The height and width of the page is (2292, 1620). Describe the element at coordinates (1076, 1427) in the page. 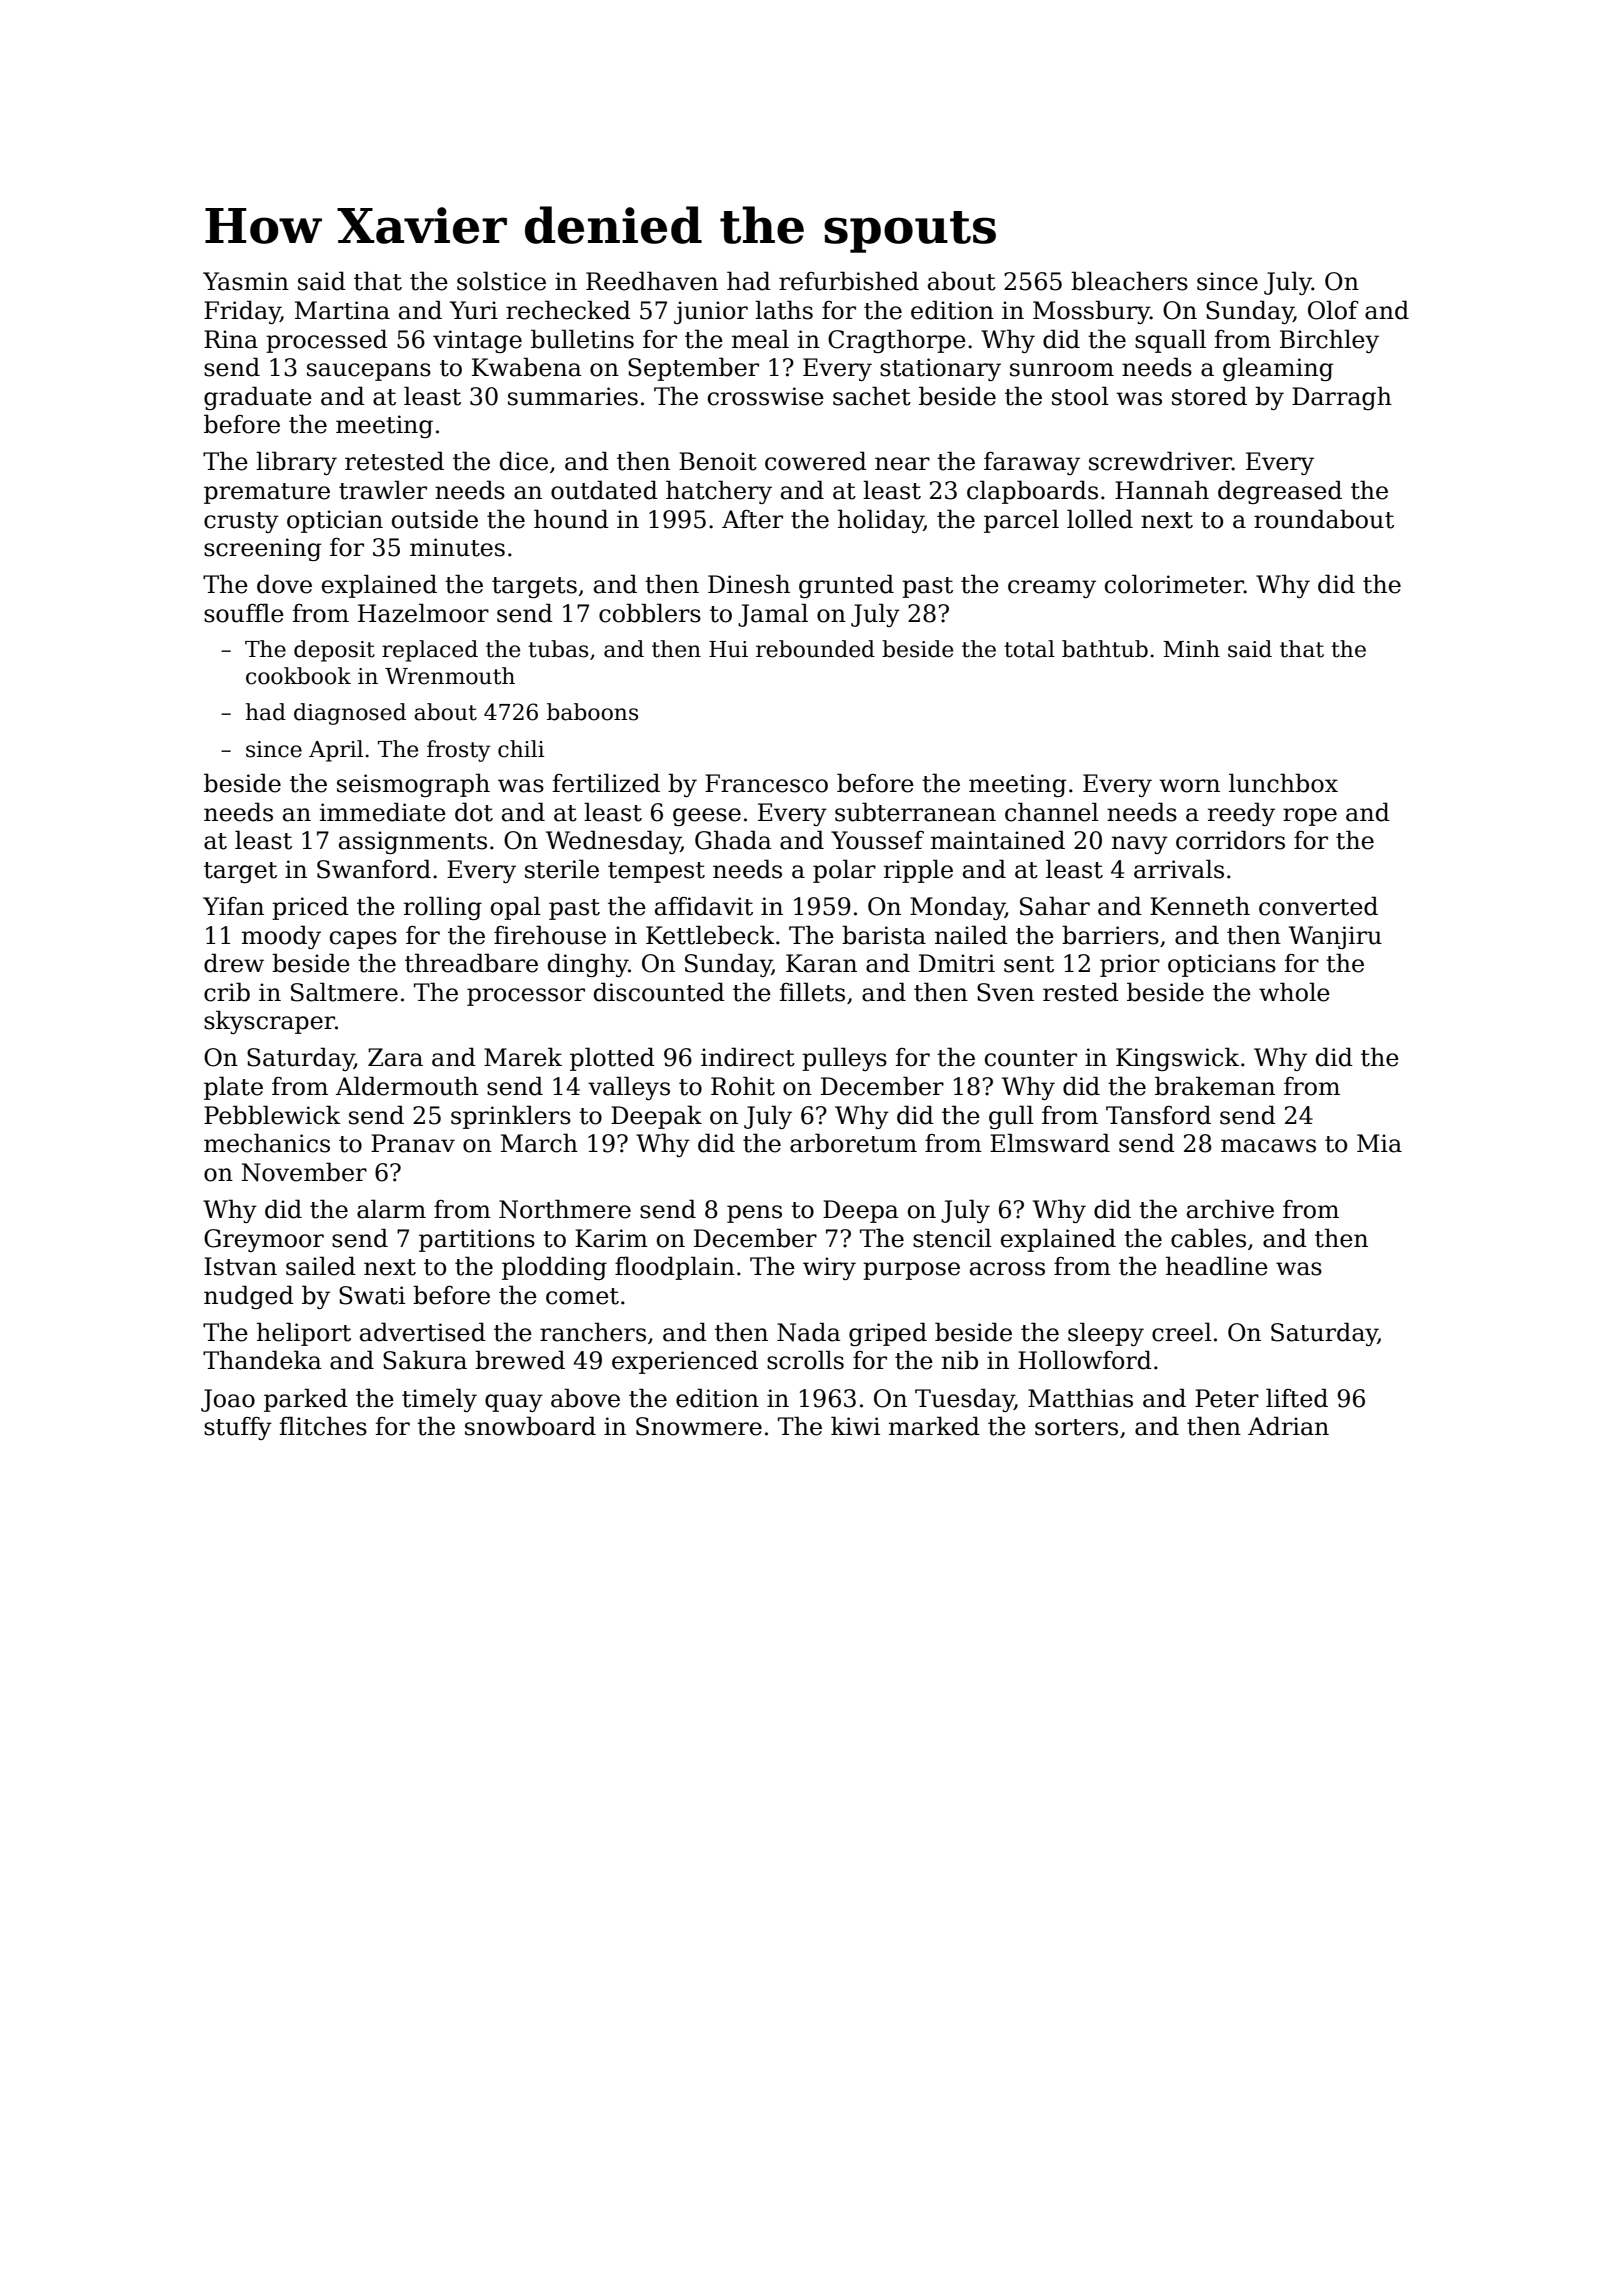

I see `sorters` at that location.
